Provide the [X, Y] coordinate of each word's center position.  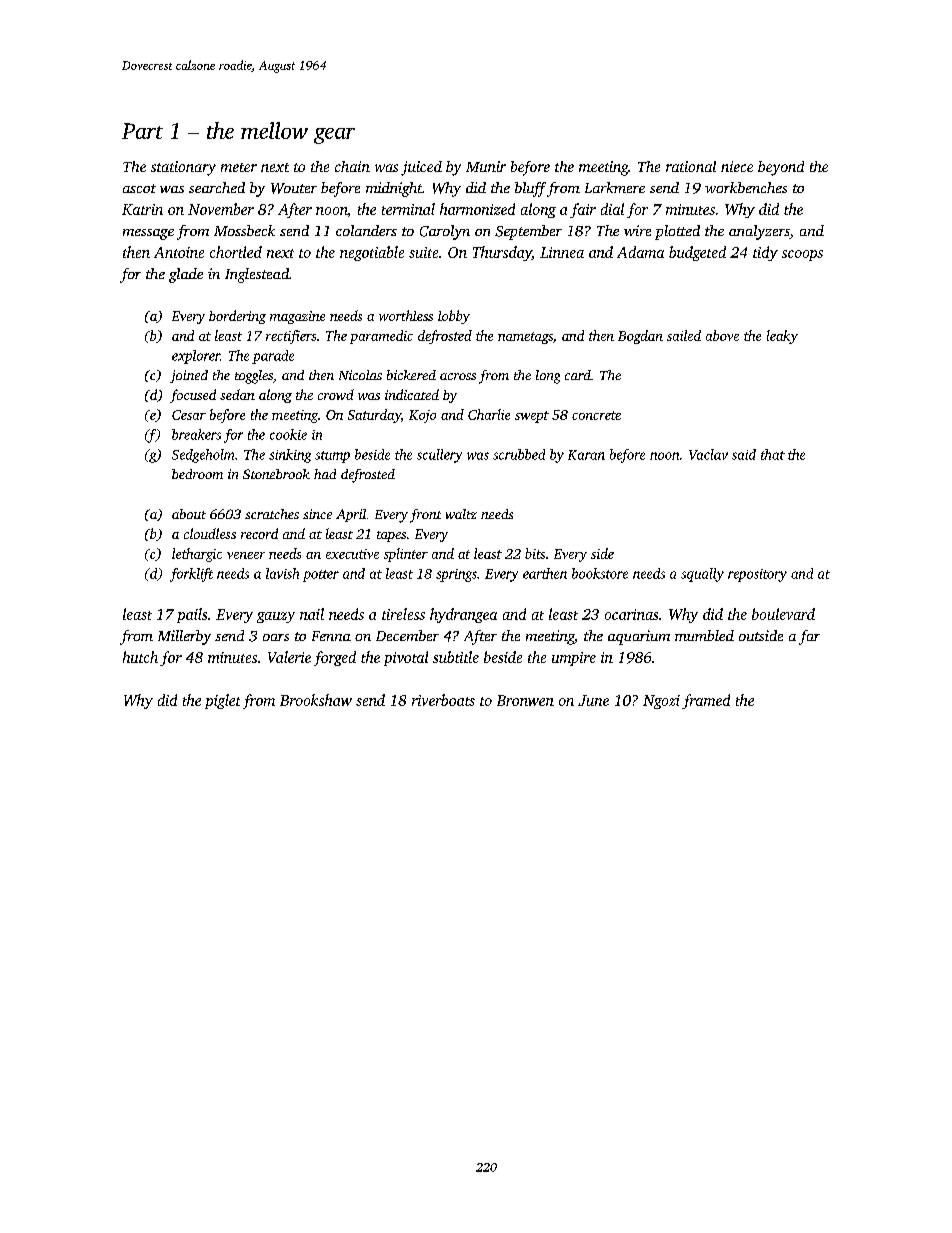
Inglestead [257, 275]
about [189, 514]
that [773, 454]
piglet [222, 701]
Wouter [294, 188]
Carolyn [445, 232]
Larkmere [615, 187]
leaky [782, 337]
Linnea [562, 252]
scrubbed [519, 454]
